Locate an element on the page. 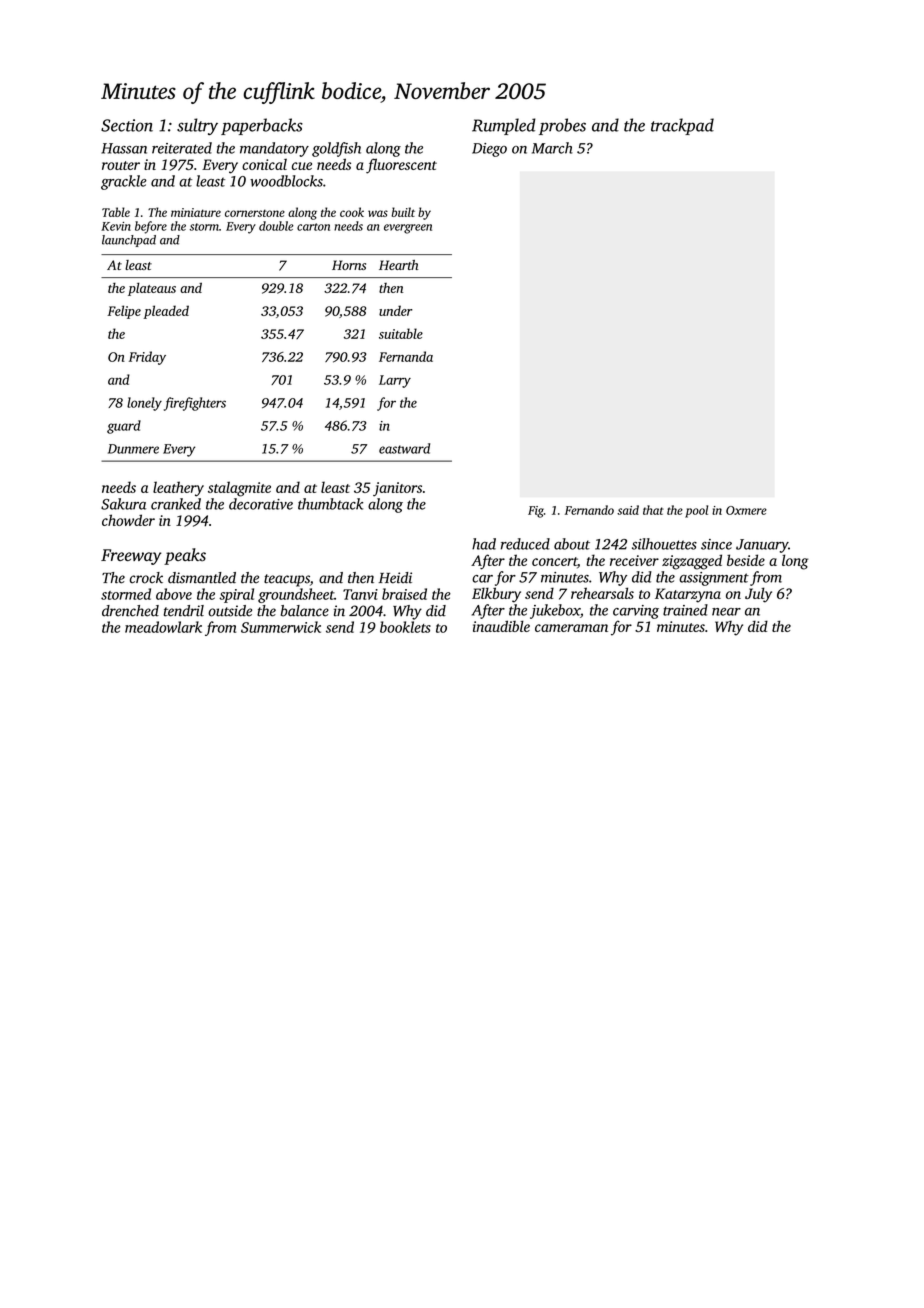 This page has height=1308, width=924. Elkbury is located at coordinates (496, 595).
